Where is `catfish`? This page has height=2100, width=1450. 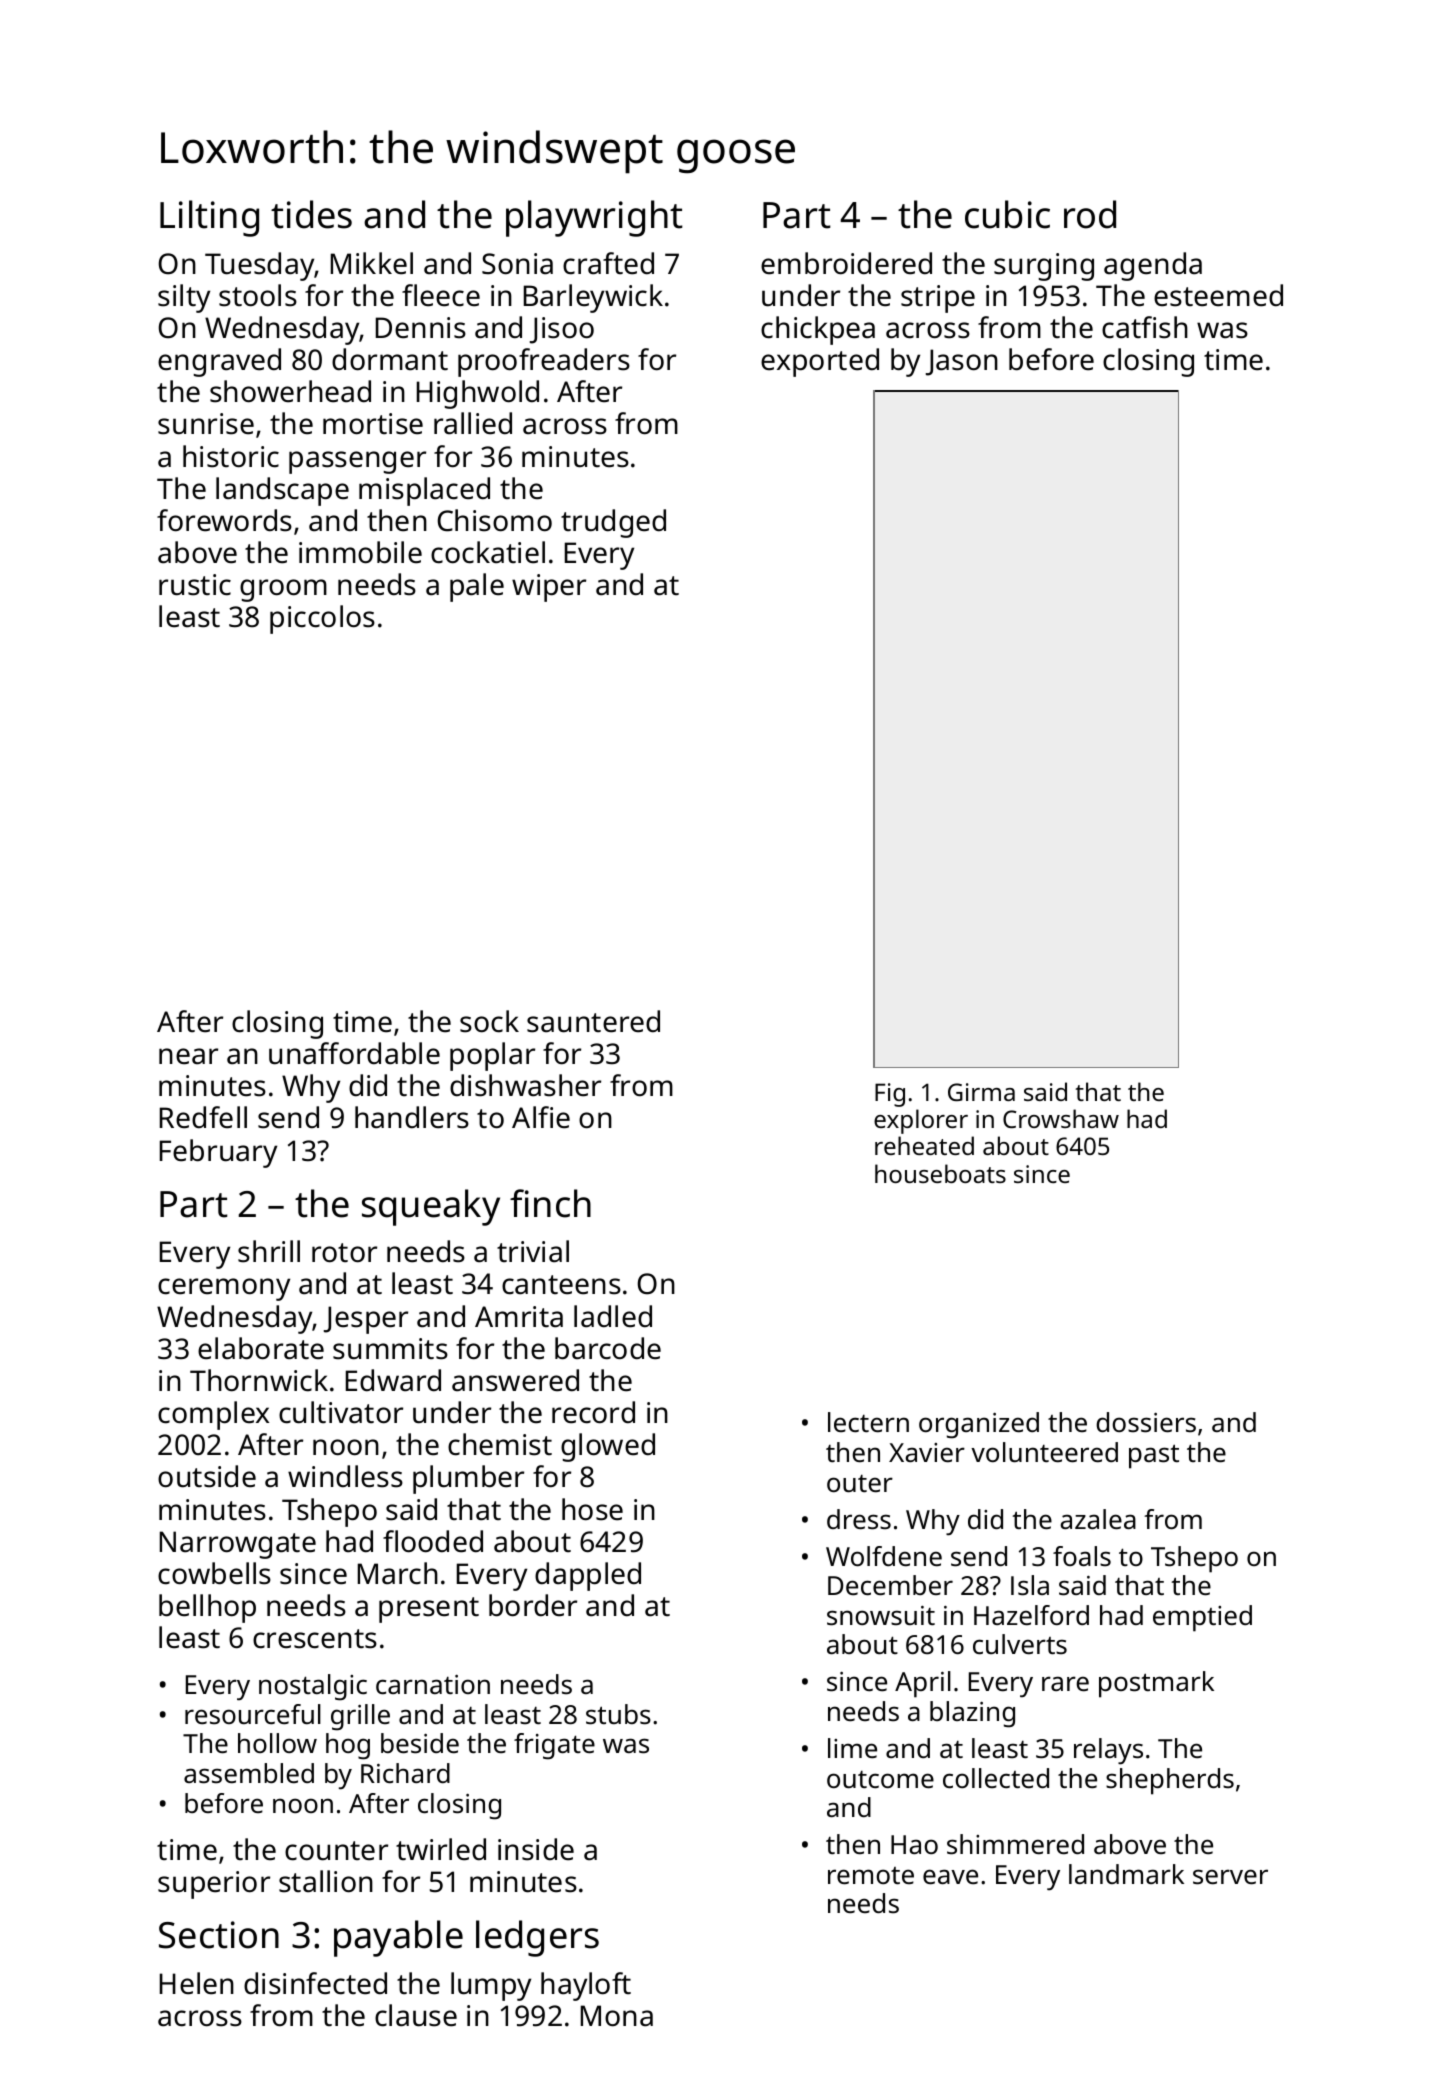 catfish is located at coordinates (1145, 327).
